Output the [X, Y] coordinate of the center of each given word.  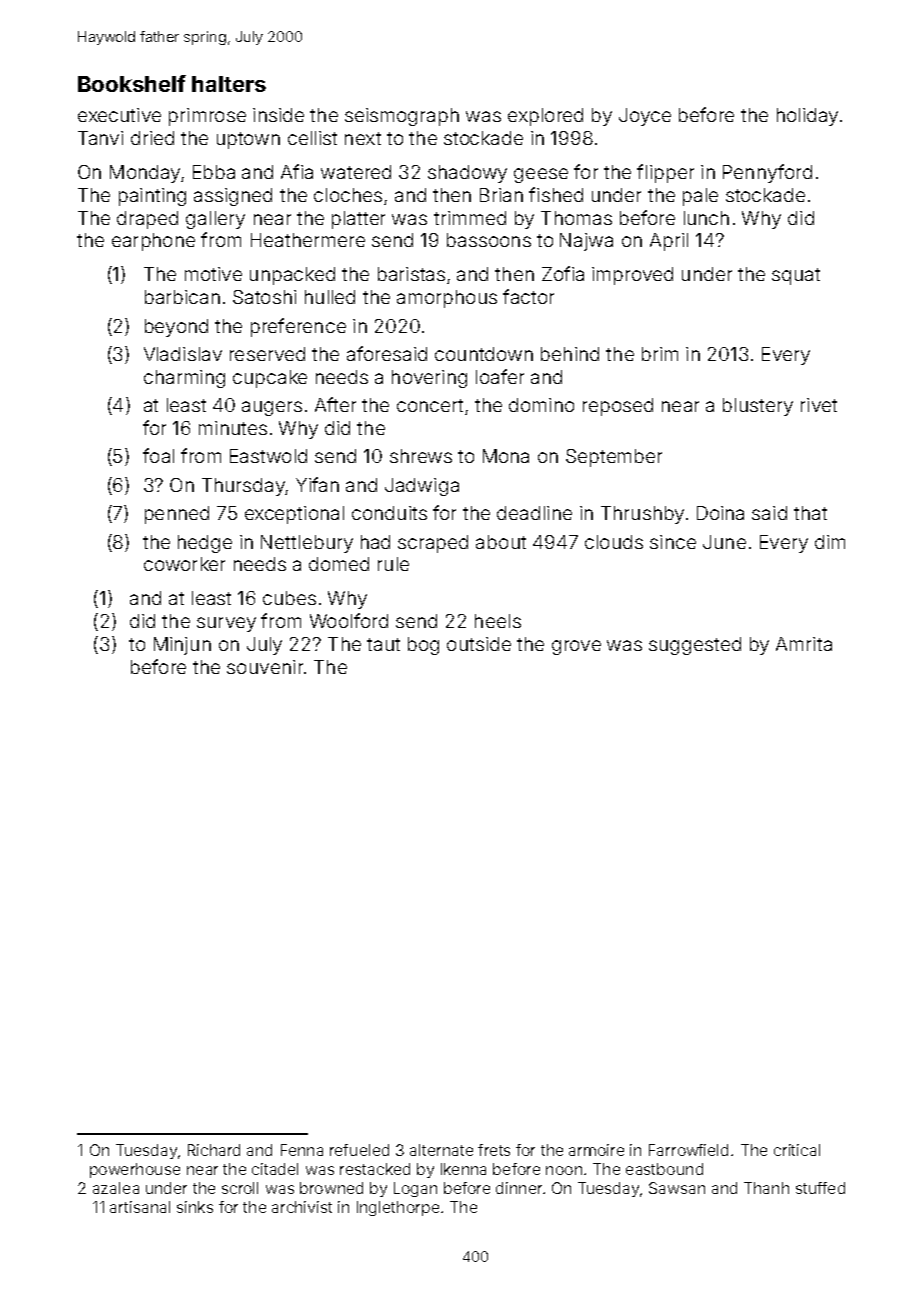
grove [576, 647]
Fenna [302, 1150]
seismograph [402, 117]
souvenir [265, 667]
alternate [441, 1150]
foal [158, 455]
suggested [695, 646]
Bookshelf [132, 83]
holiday [807, 117]
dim [830, 542]
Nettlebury [307, 544]
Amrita [804, 644]
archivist [302, 1207]
